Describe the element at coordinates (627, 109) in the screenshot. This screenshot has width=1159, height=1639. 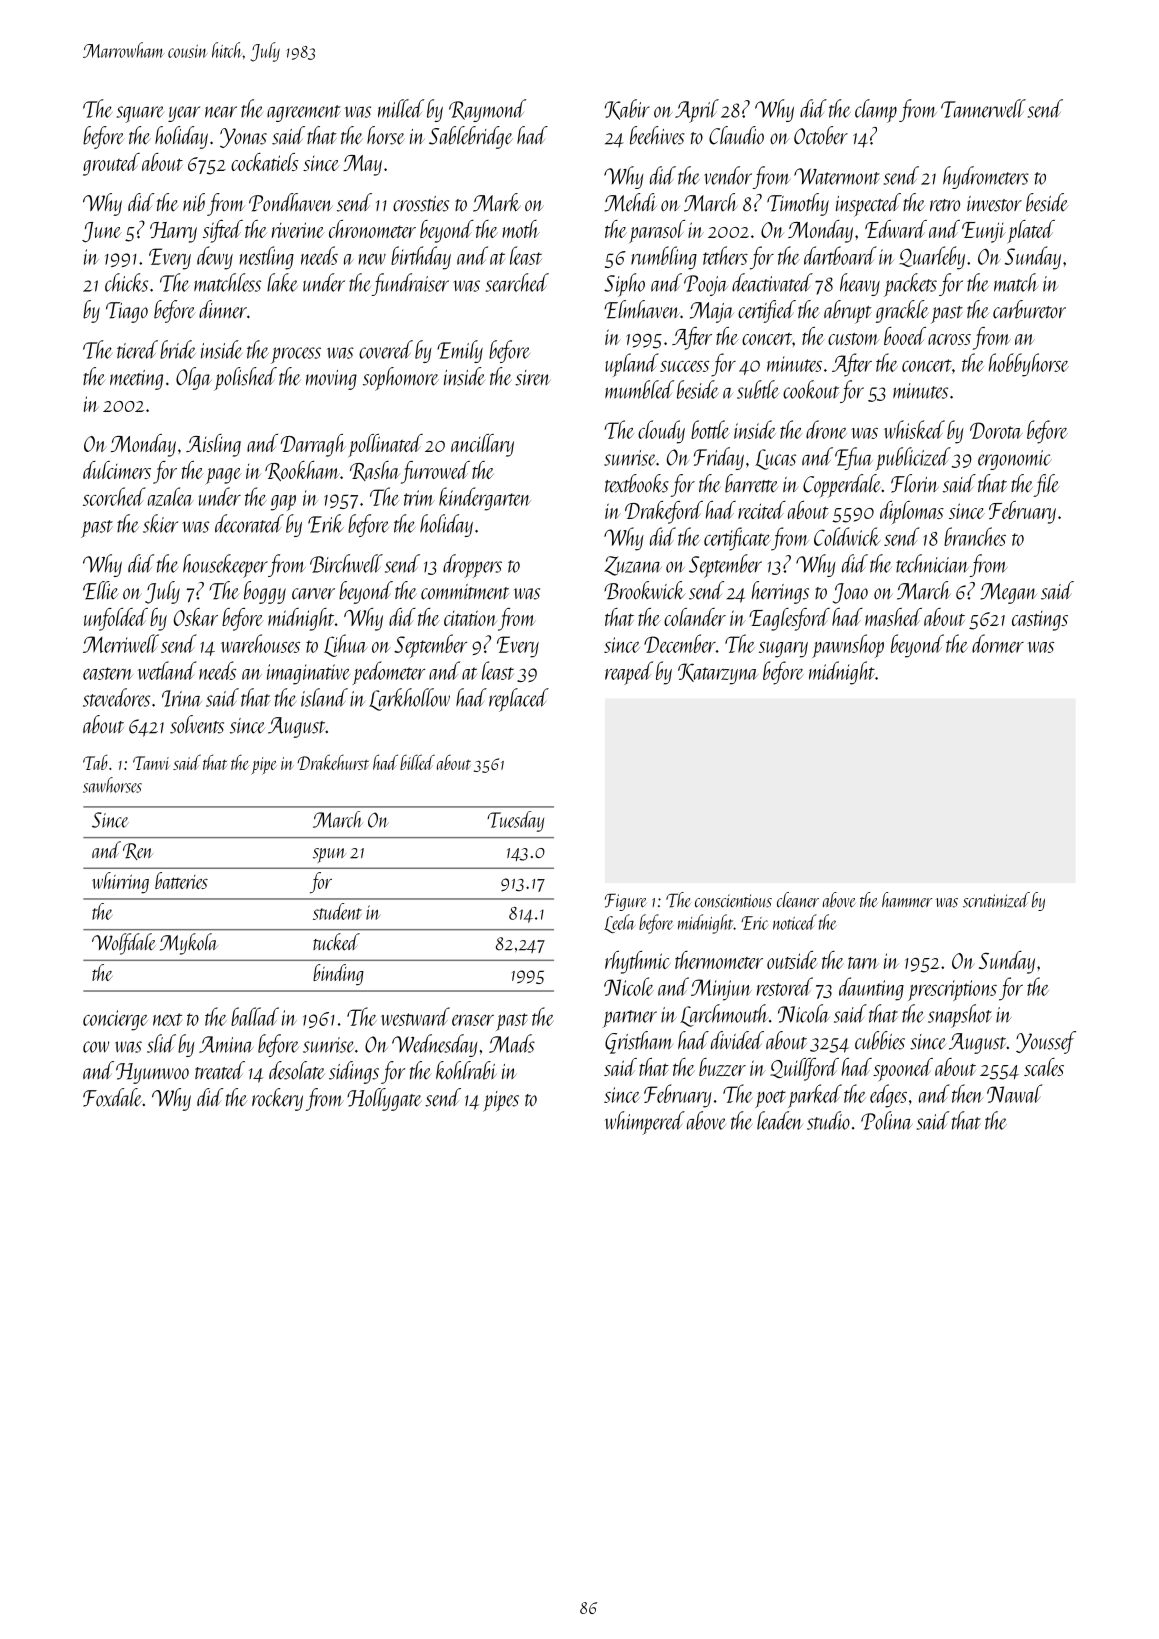
I see `Kabir` at that location.
